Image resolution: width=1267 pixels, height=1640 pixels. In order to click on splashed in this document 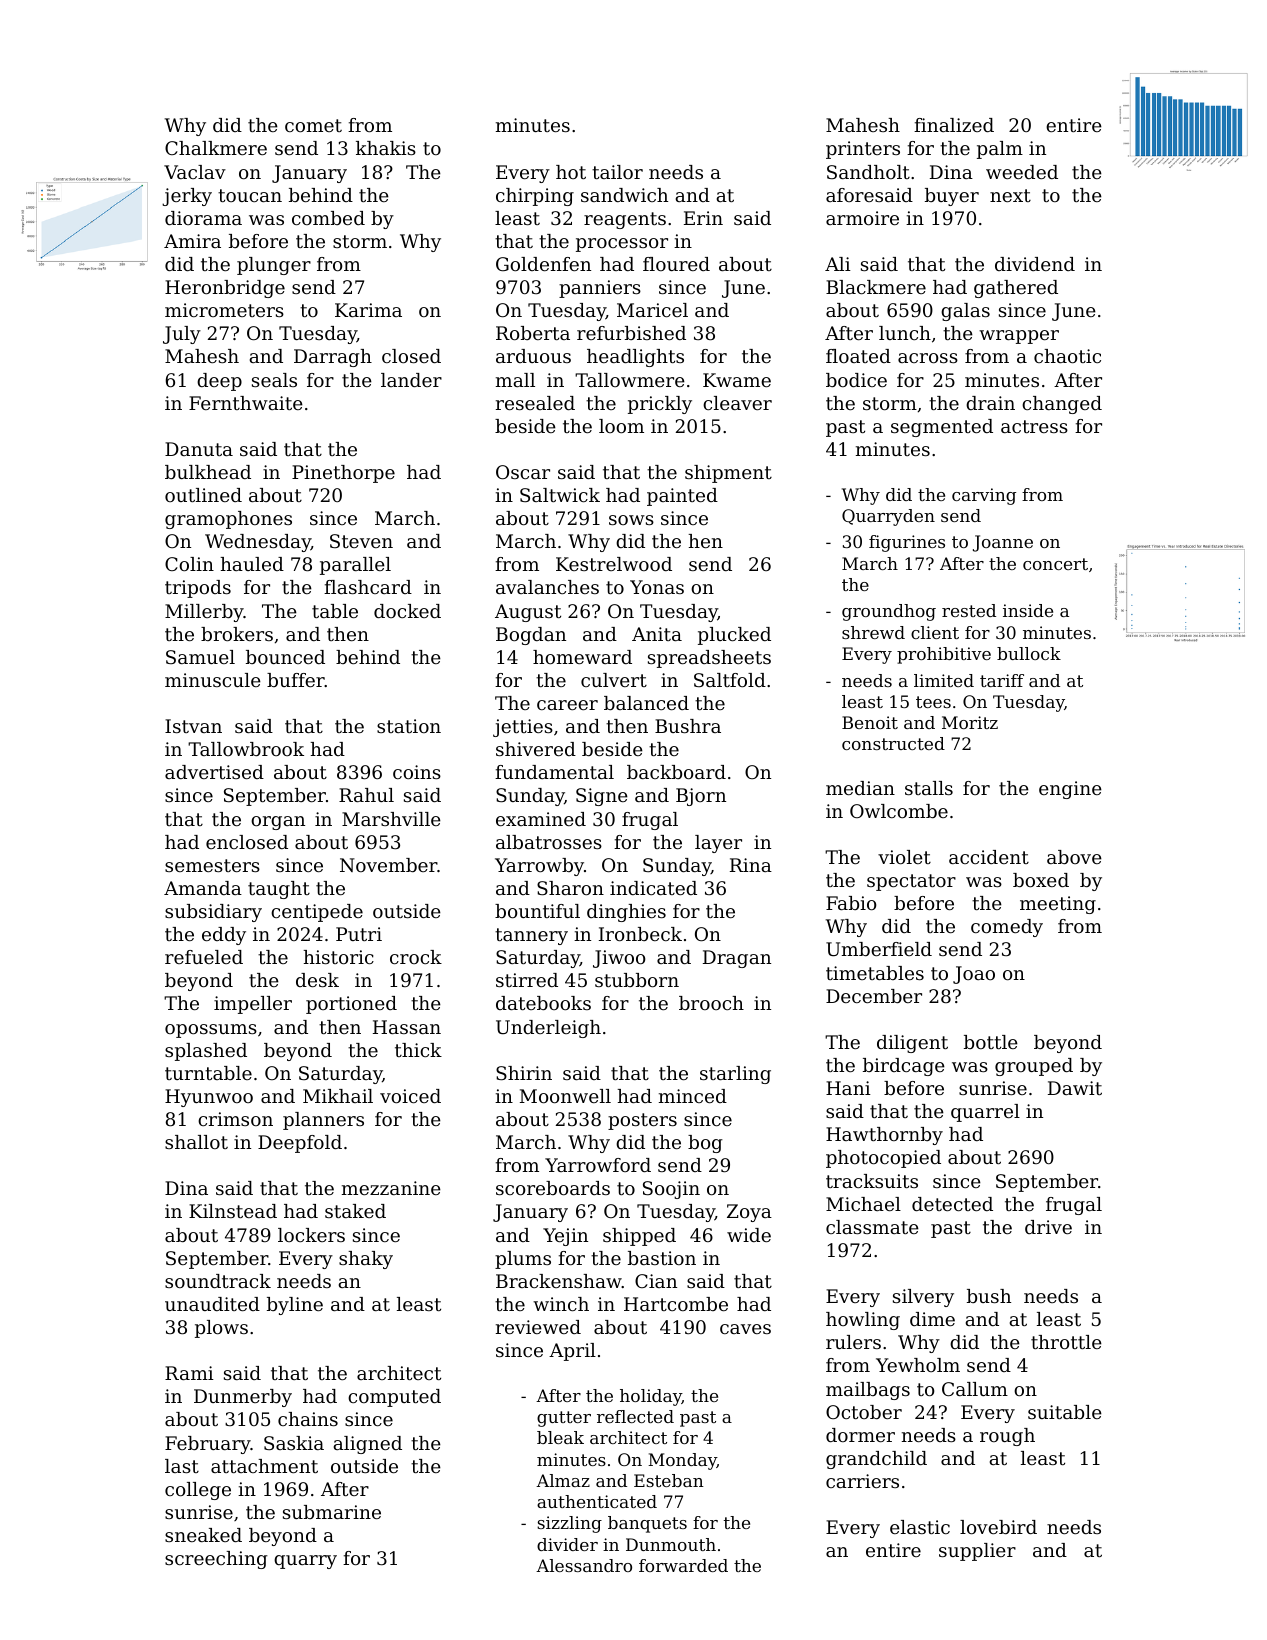, I will do `click(206, 1052)`.
